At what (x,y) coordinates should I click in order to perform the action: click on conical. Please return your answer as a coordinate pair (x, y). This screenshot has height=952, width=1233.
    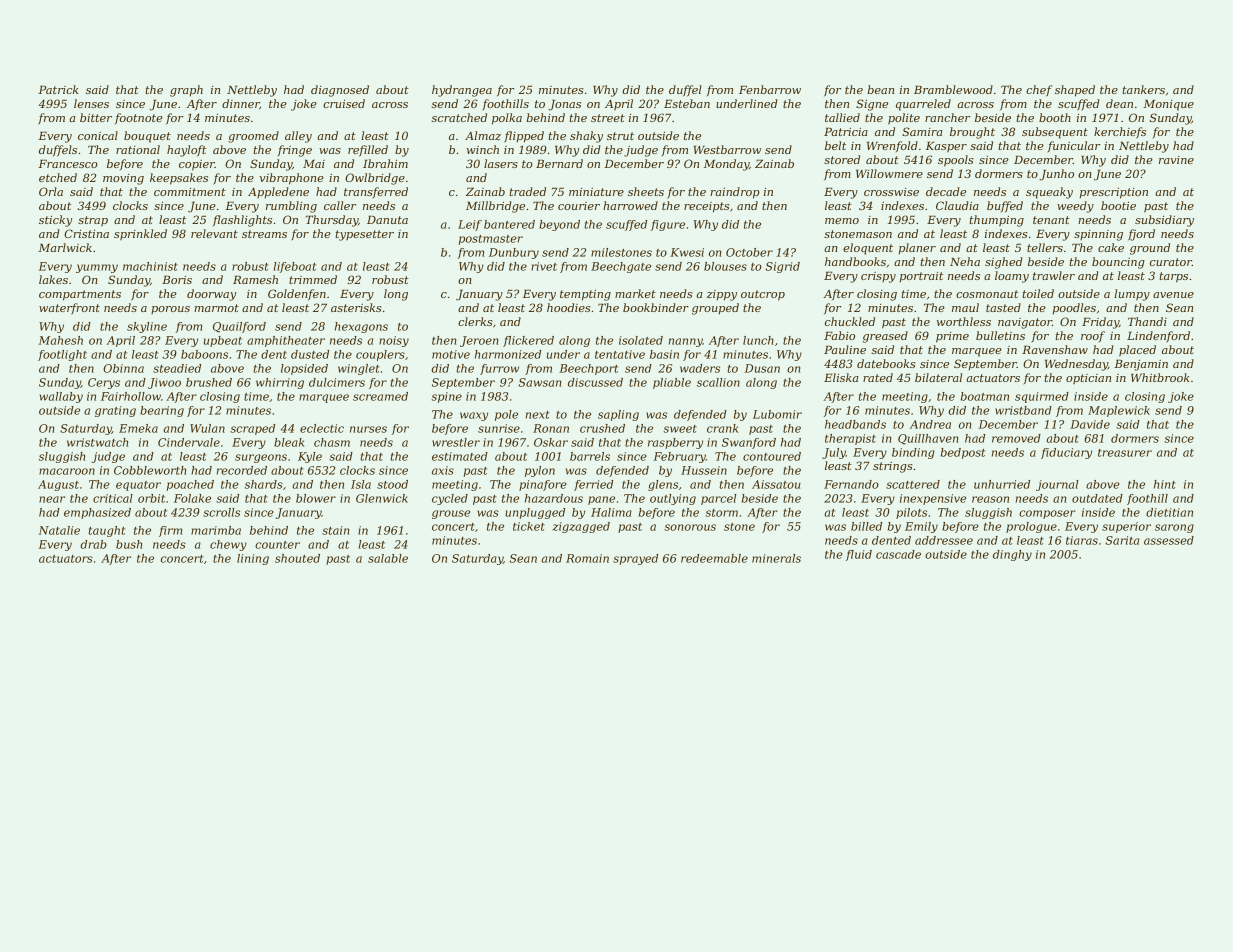
    Looking at the image, I should click on (98, 135).
